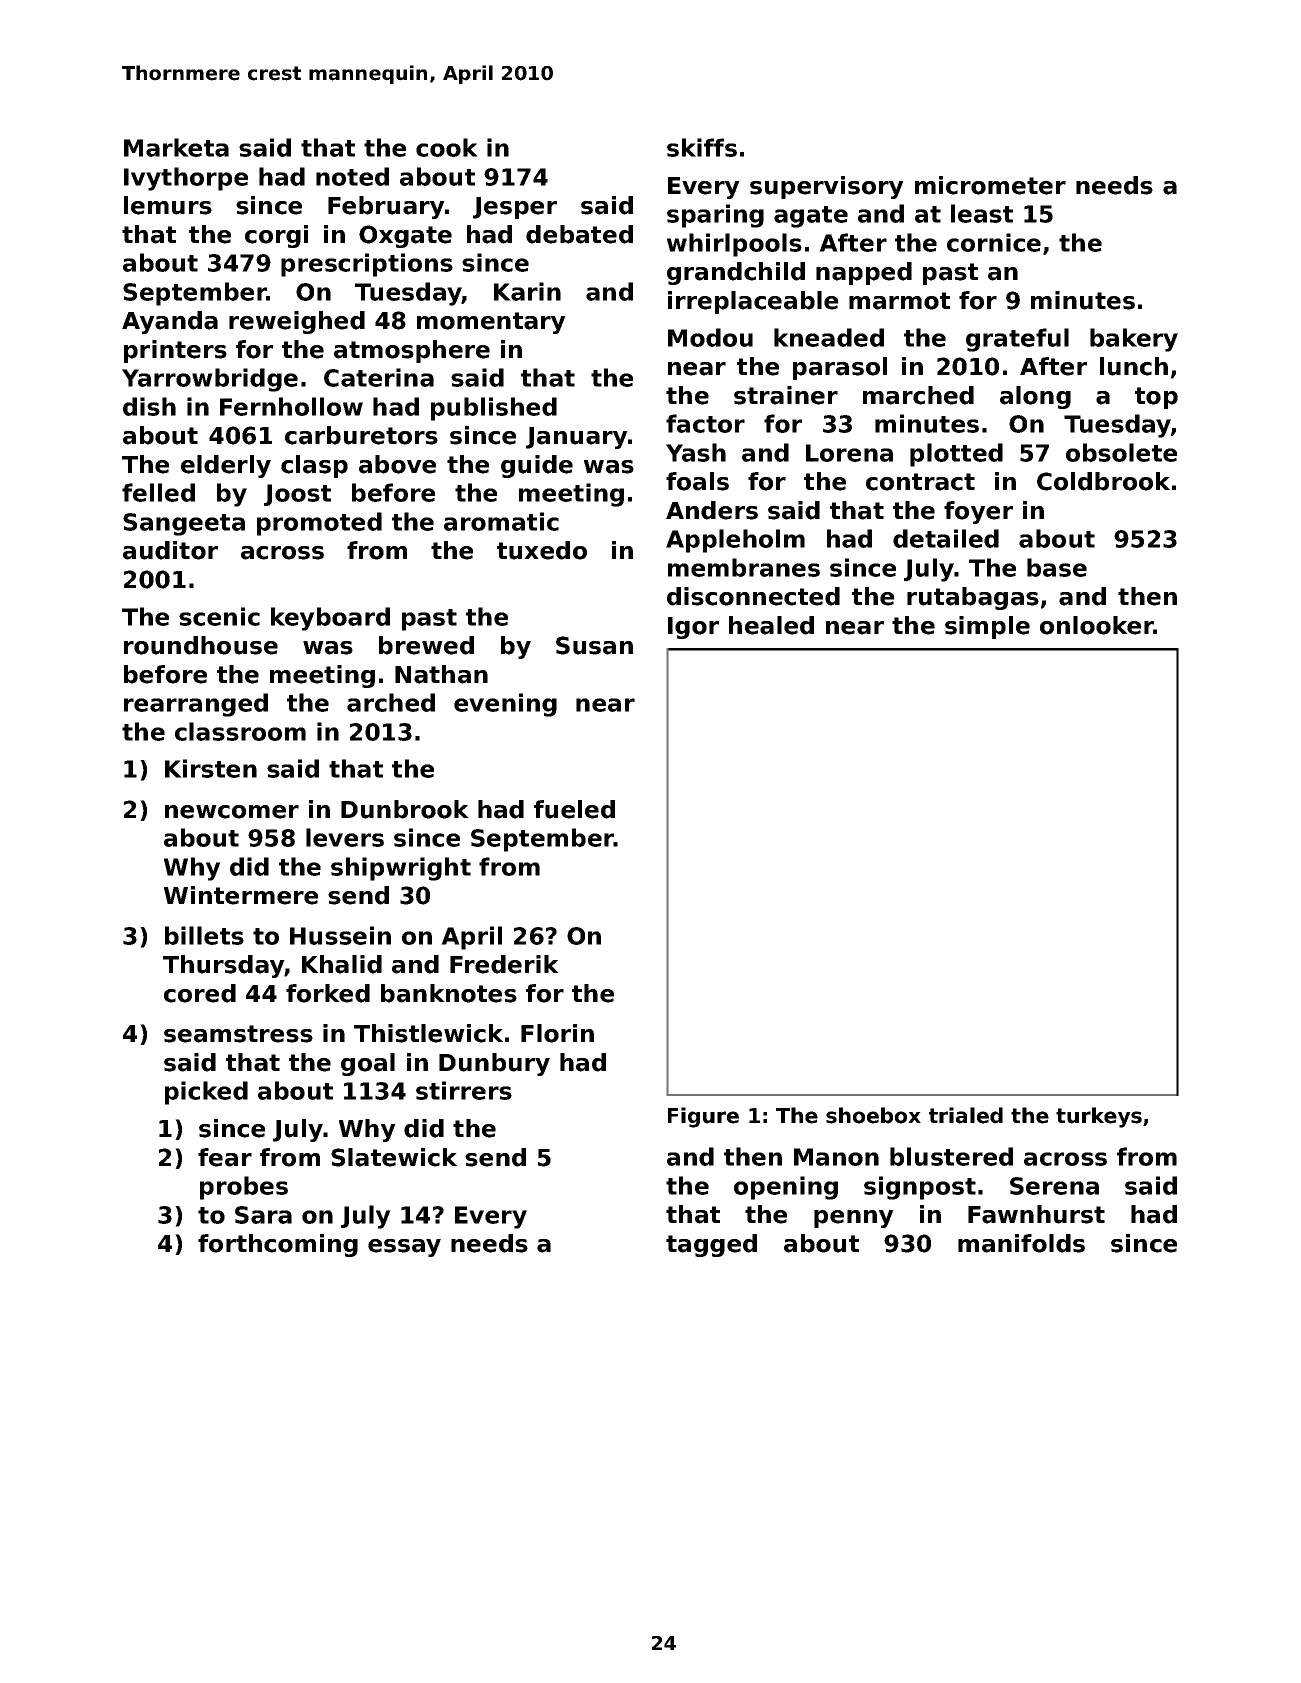 This page has width=1301, height=1683. I want to click on felled, so click(158, 492).
